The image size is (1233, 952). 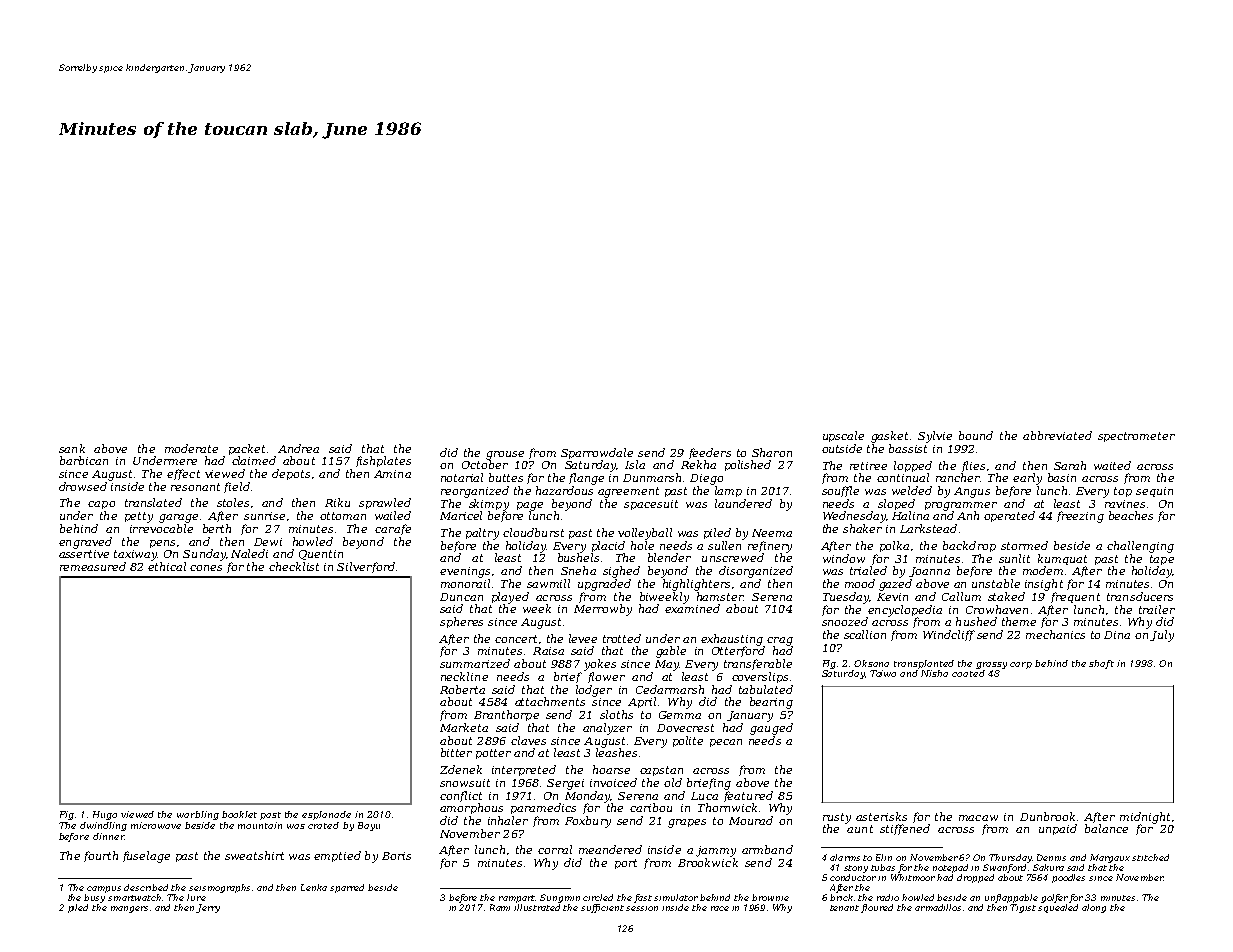 I want to click on concert, so click(x=516, y=639).
